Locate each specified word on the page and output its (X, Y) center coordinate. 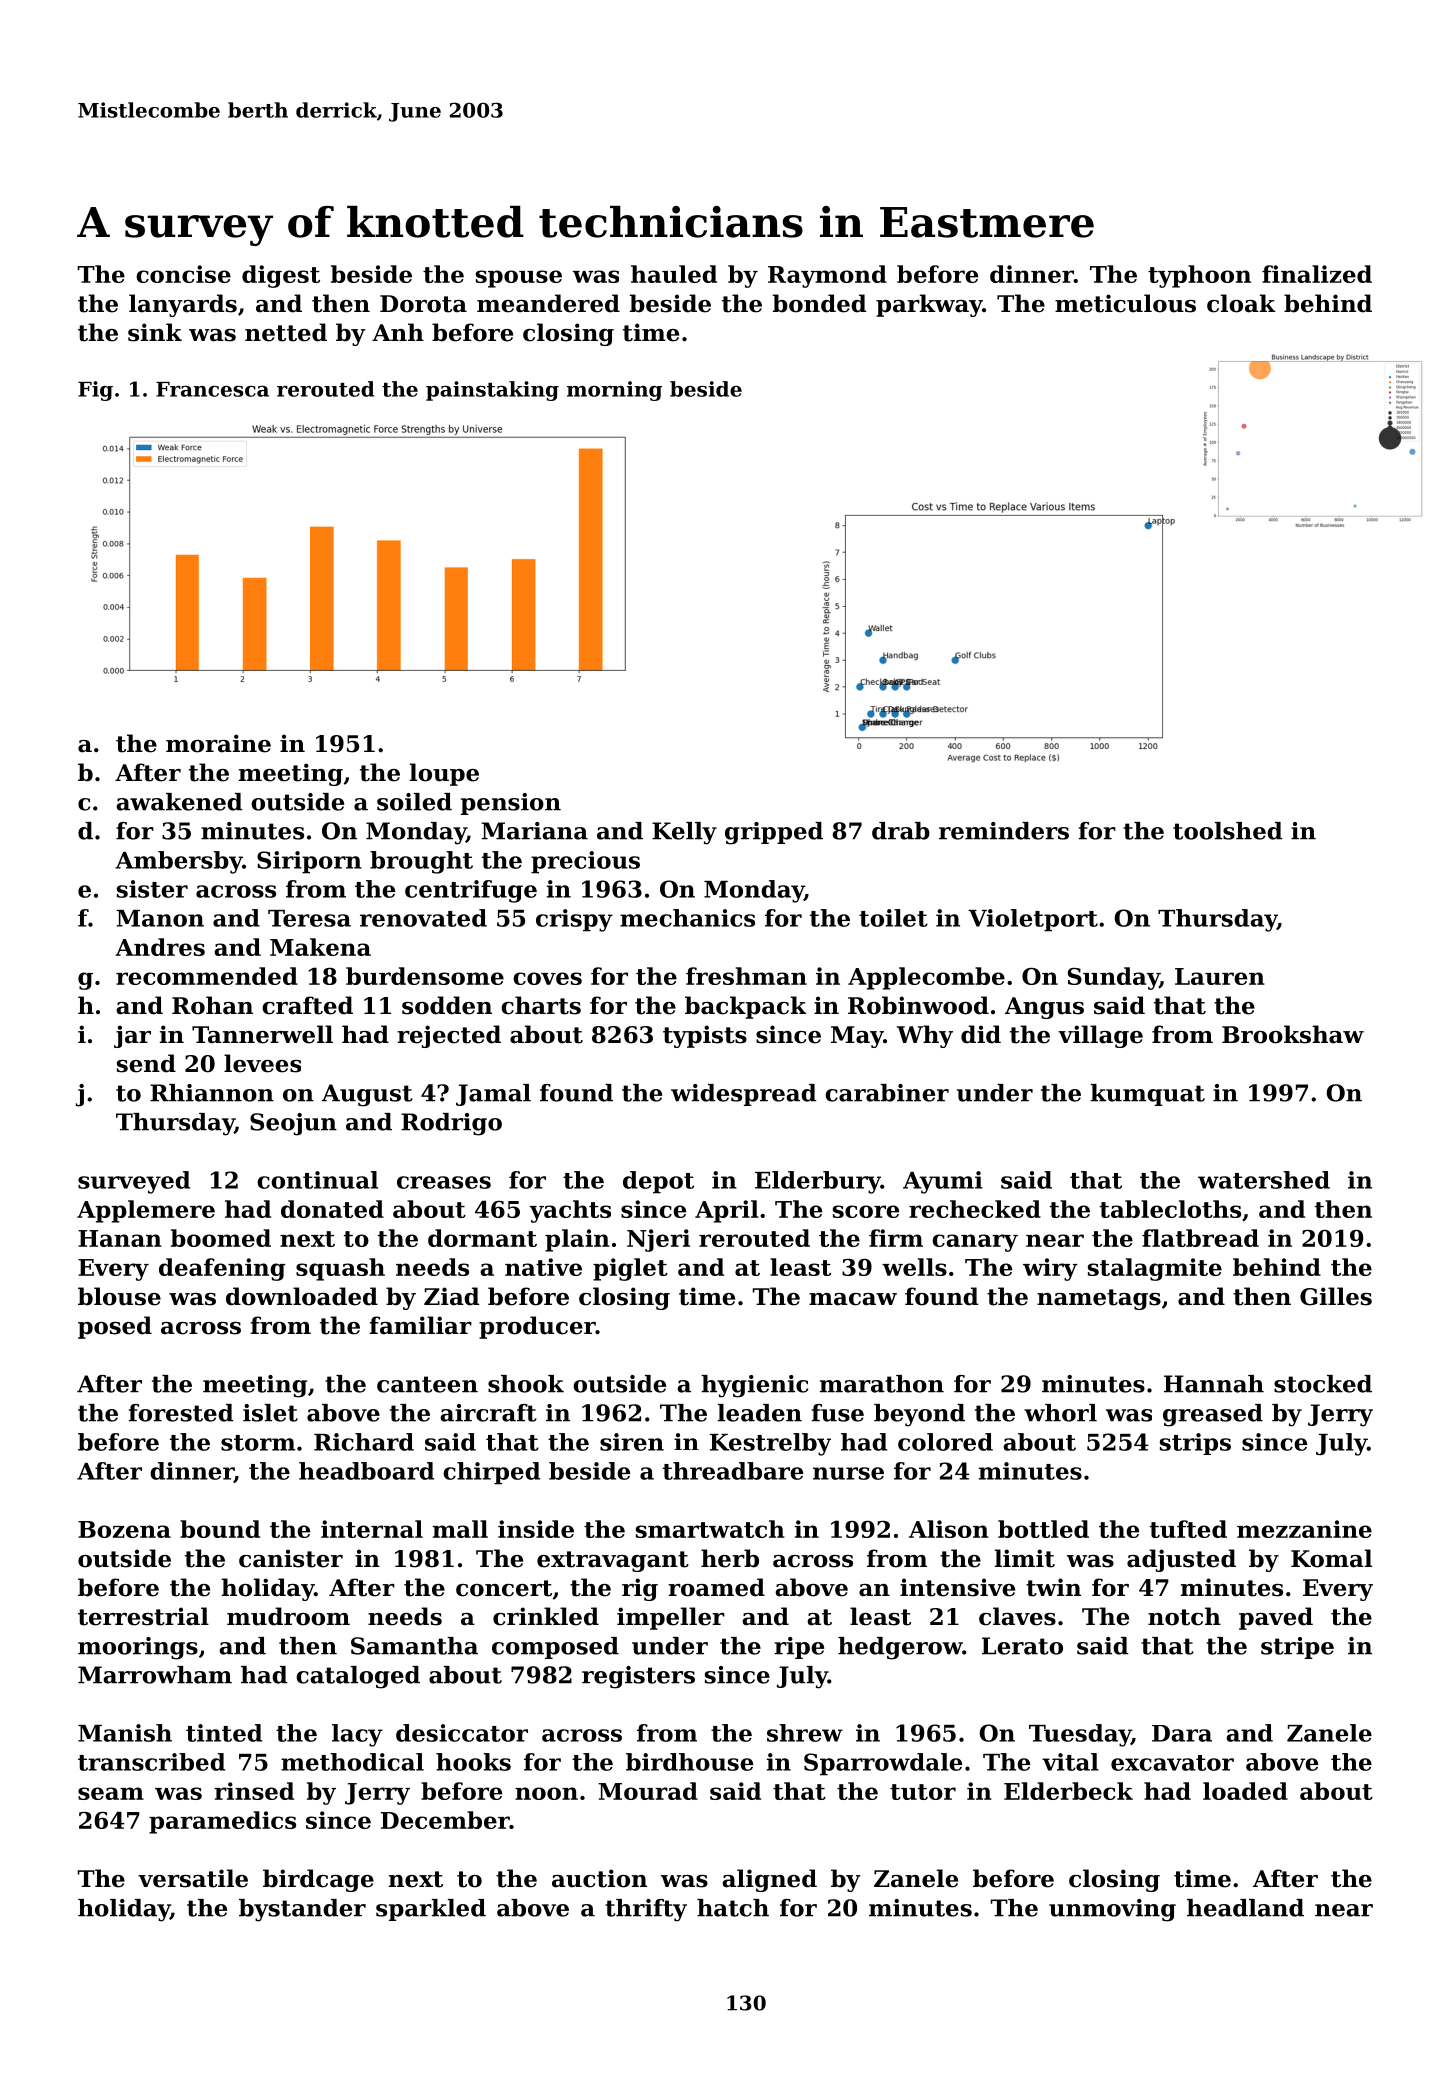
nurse (848, 1473)
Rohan (212, 1005)
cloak (1241, 303)
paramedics (222, 1822)
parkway (929, 305)
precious (585, 862)
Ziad (451, 1296)
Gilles (1336, 1296)
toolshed (1227, 831)
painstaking (492, 391)
